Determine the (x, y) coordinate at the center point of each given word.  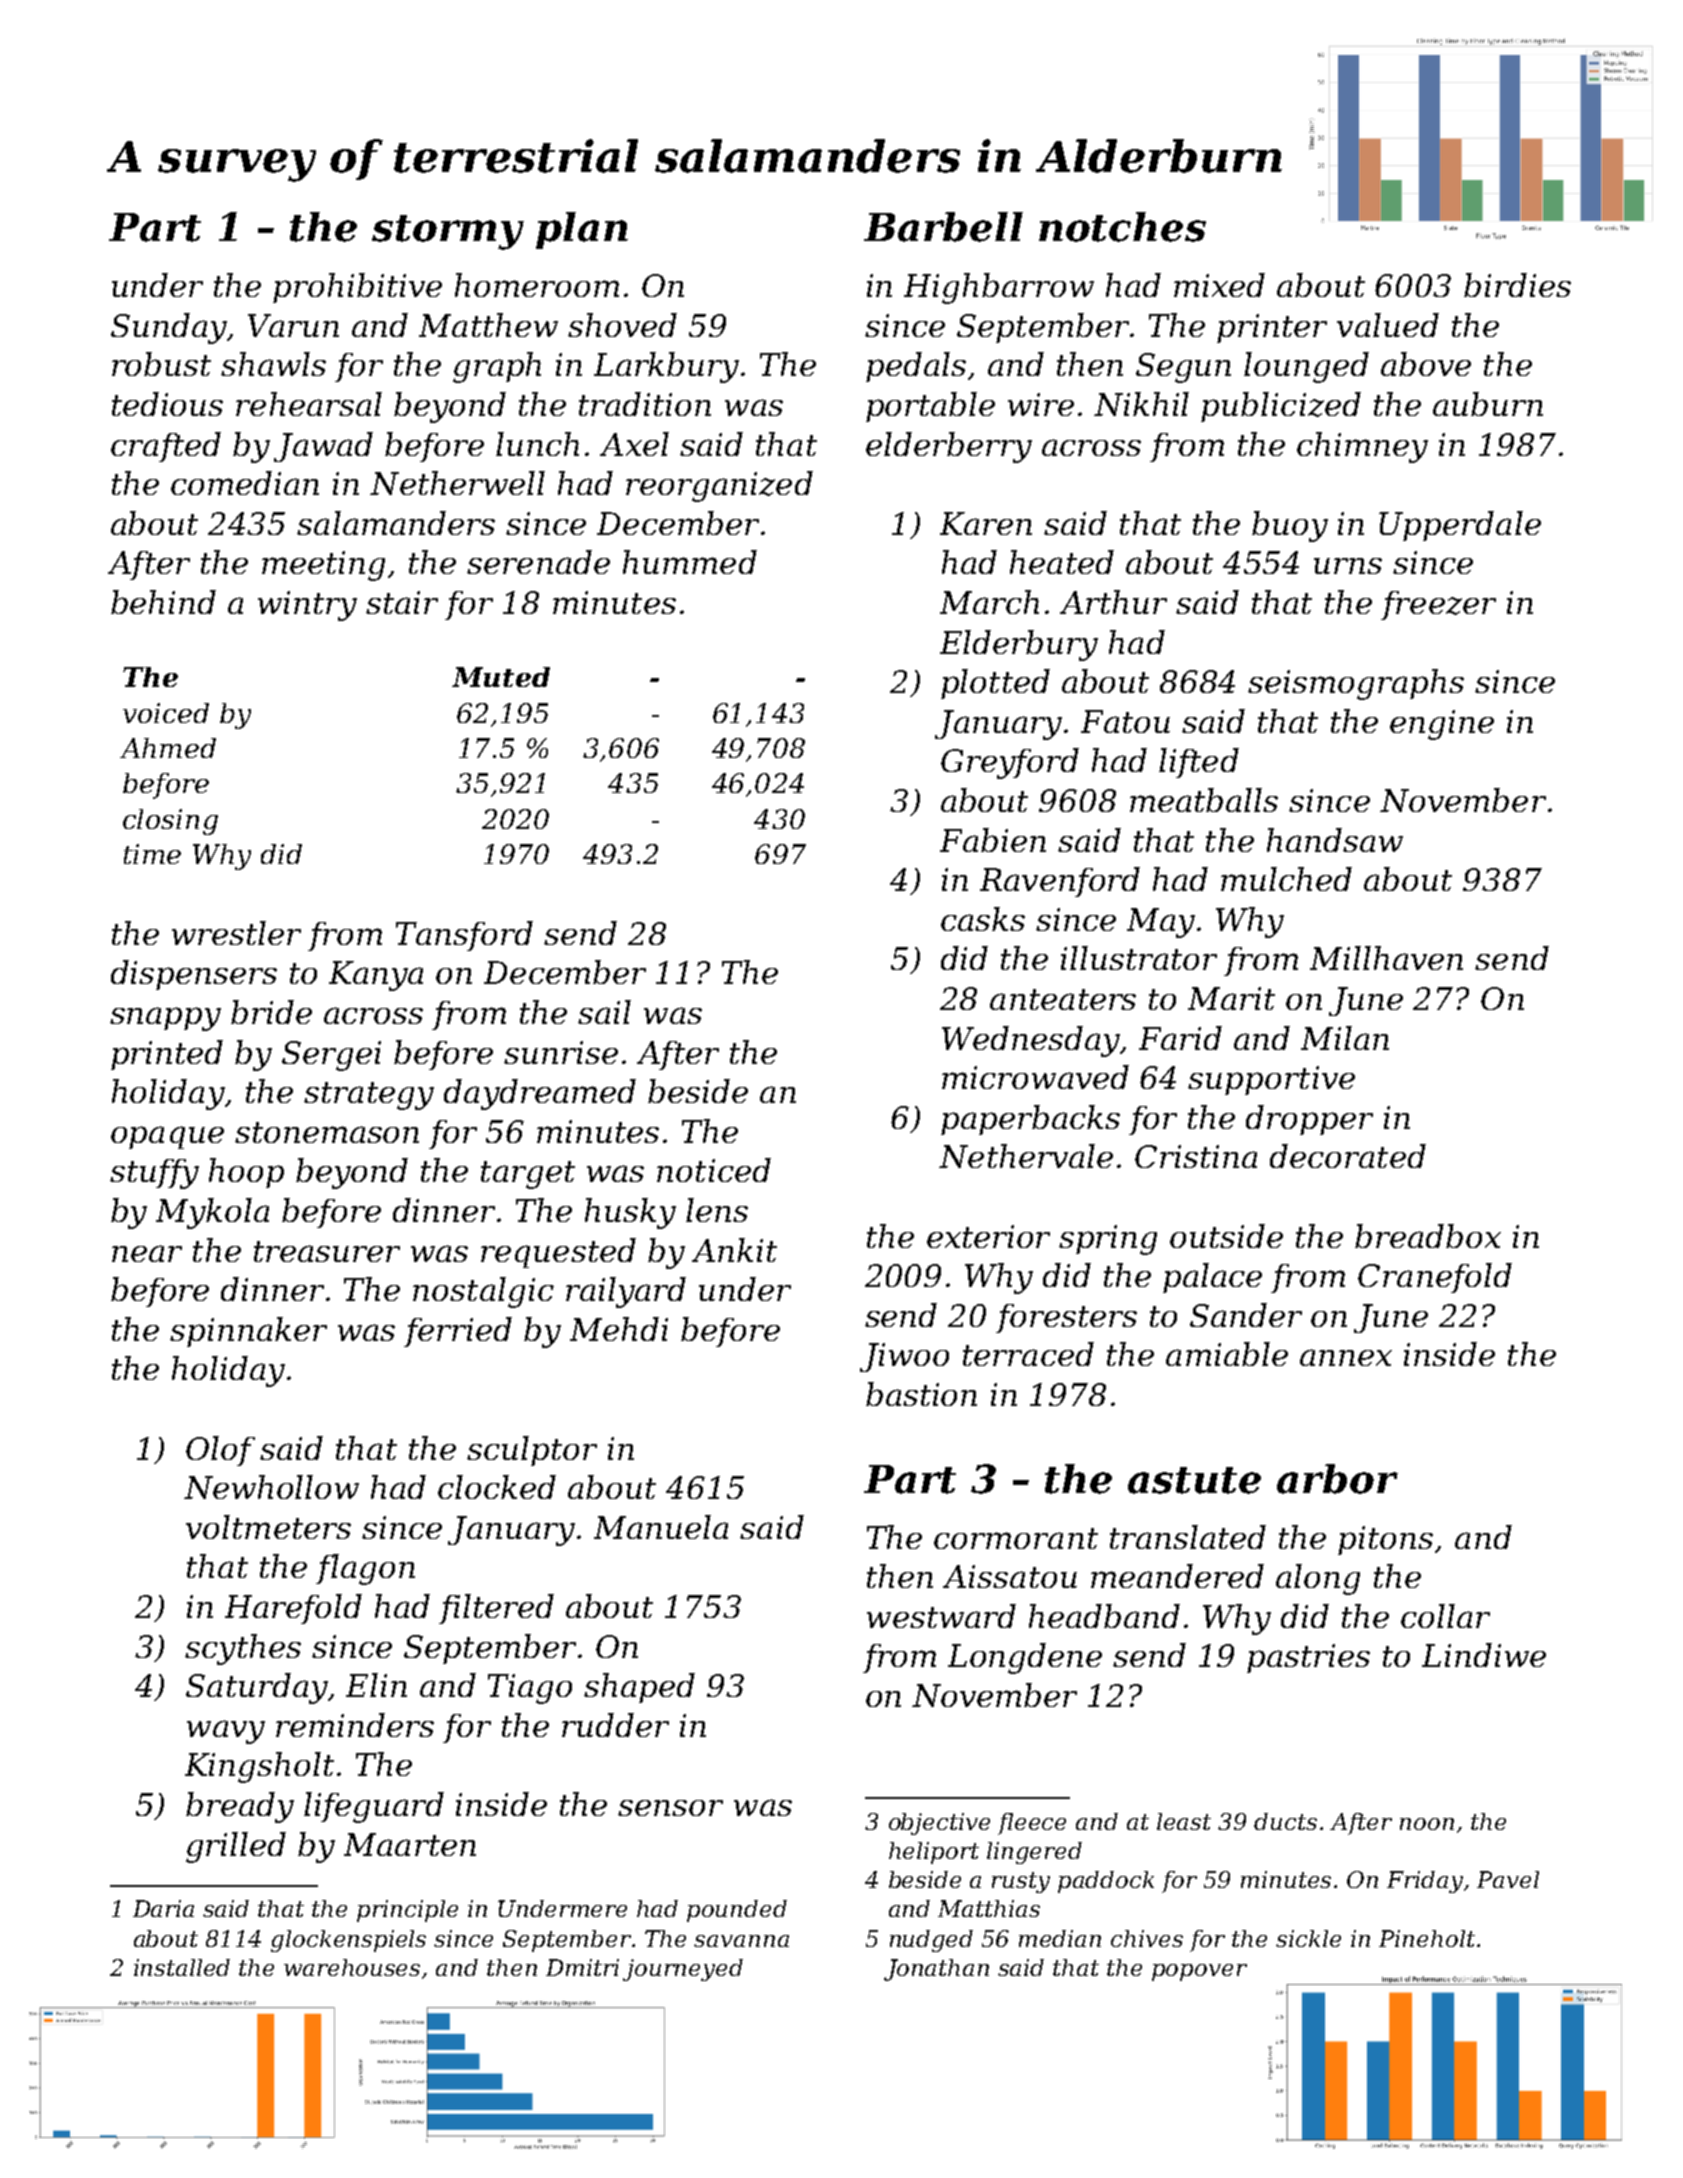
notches (1122, 227)
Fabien (993, 840)
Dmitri (582, 1967)
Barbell (943, 227)
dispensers (194, 975)
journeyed (683, 1970)
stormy (448, 232)
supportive (1271, 1080)
